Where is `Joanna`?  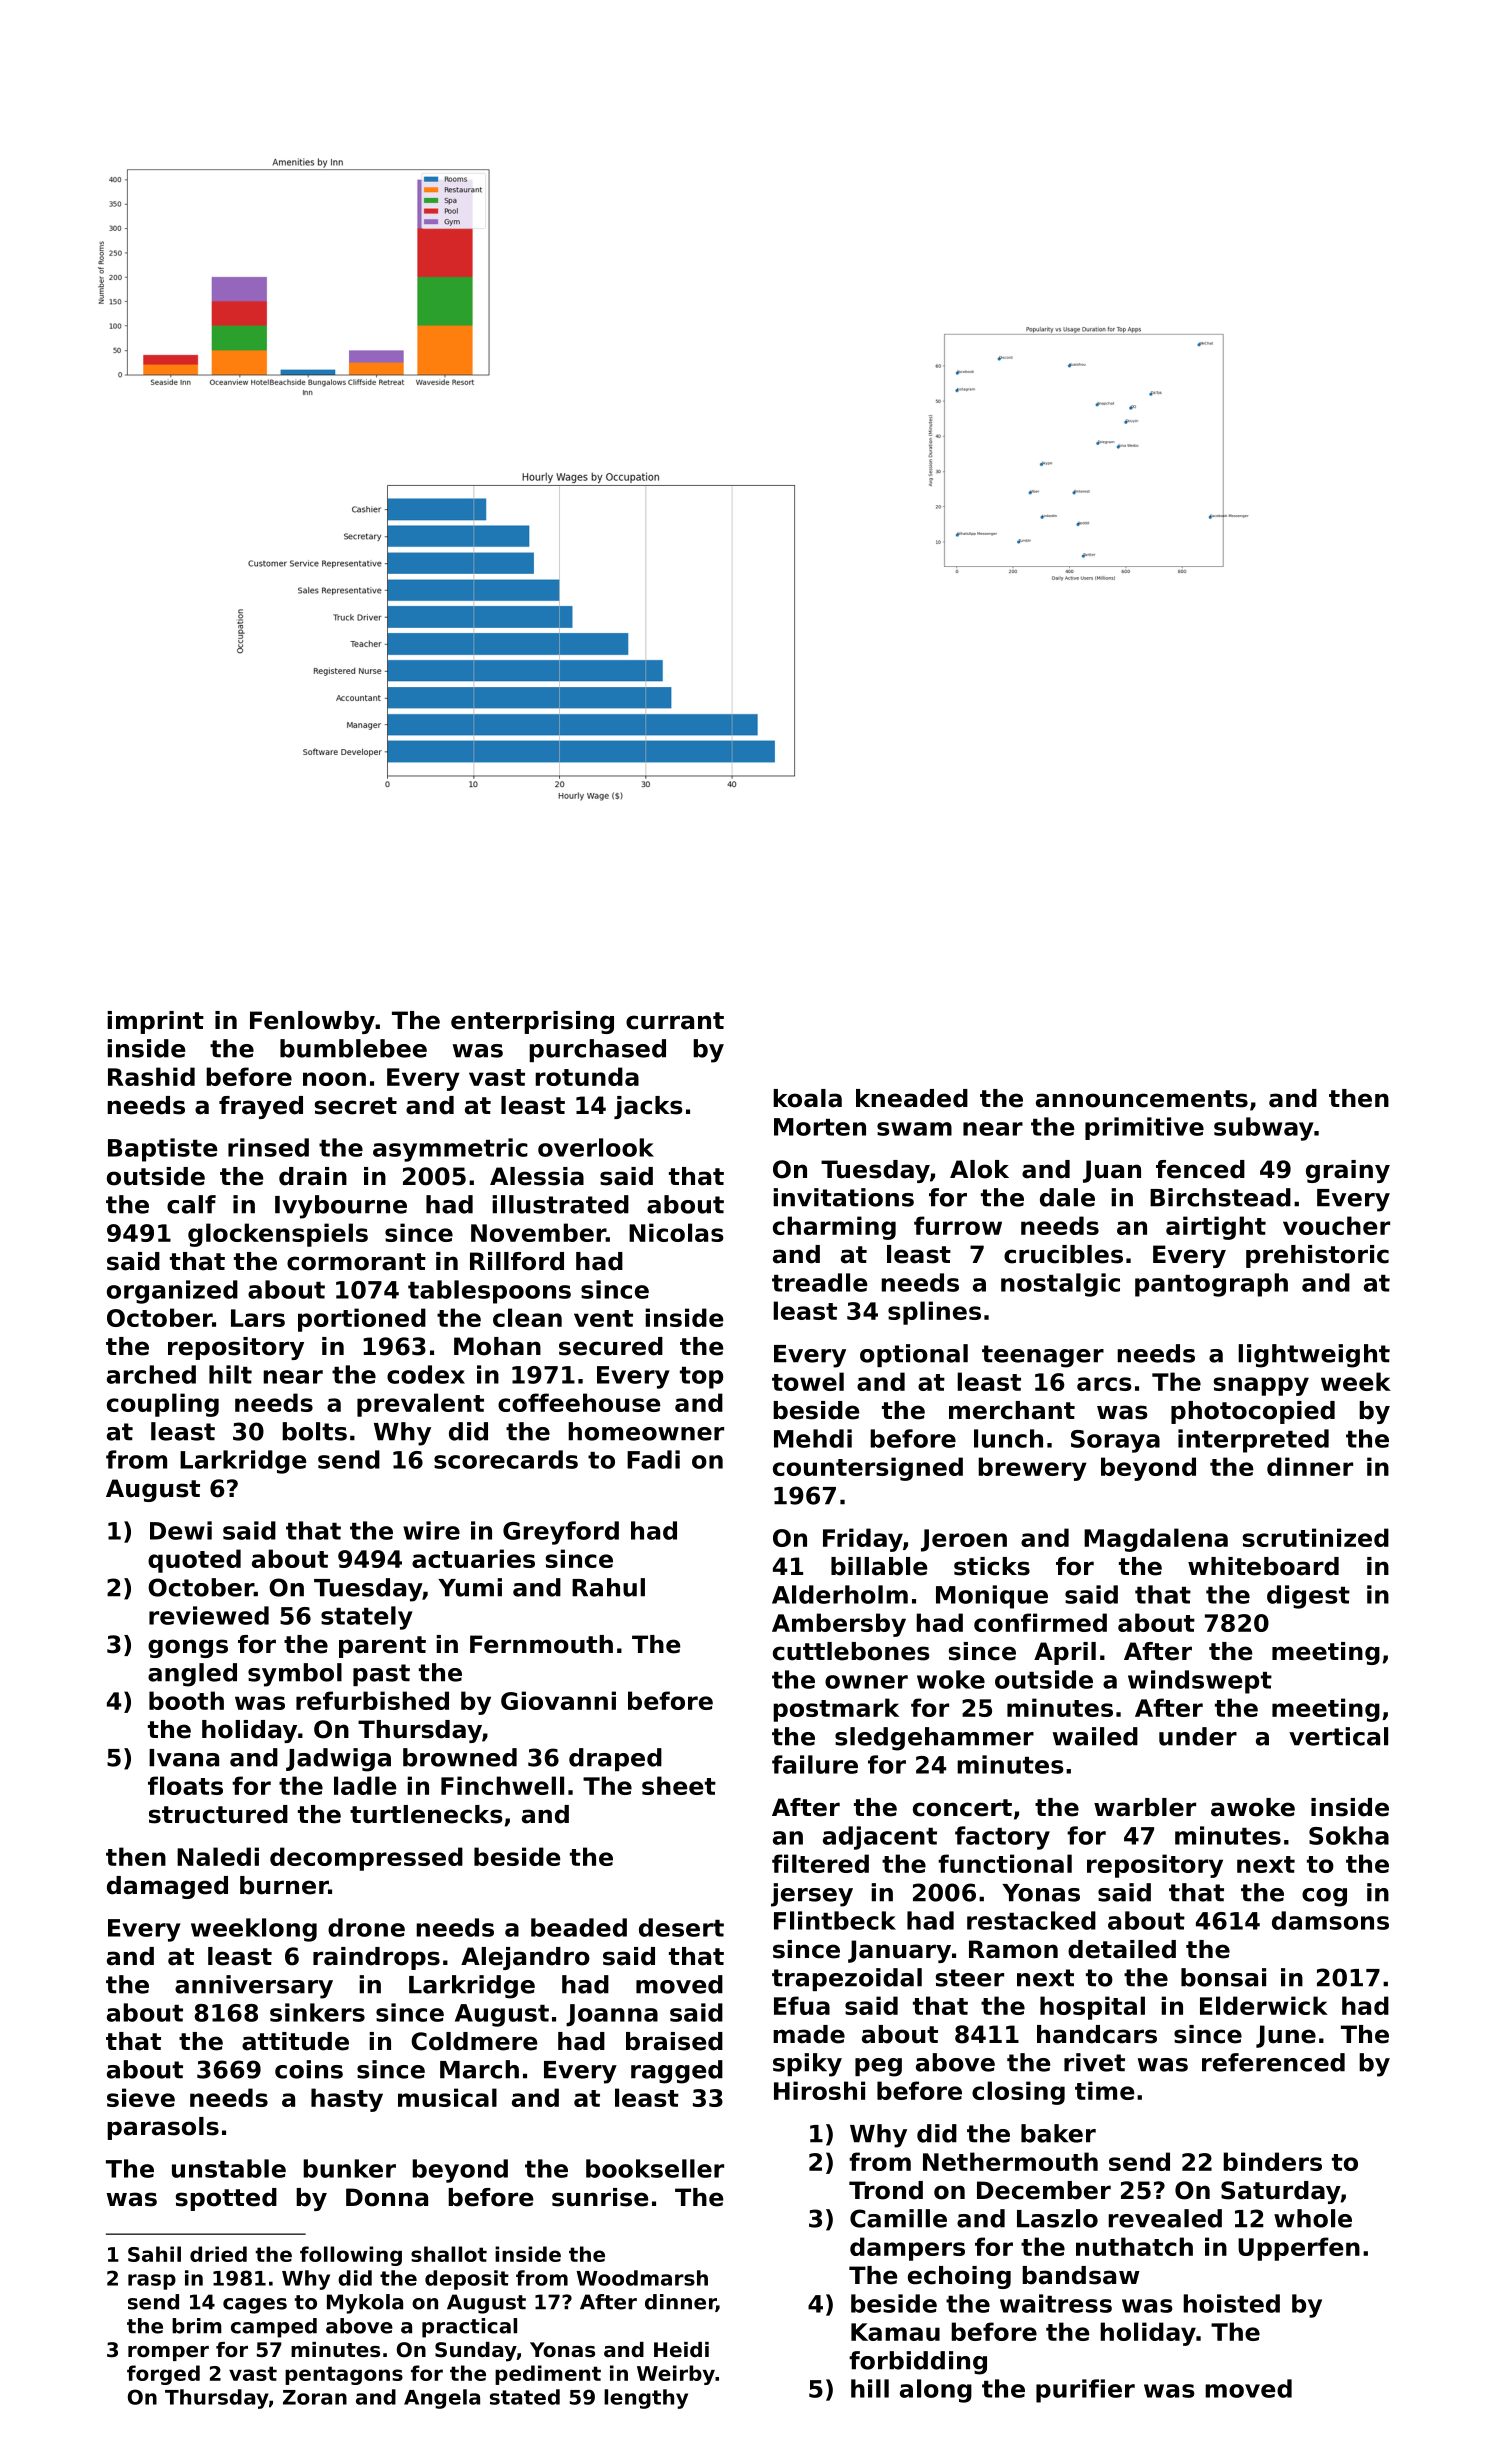 Joanna is located at coordinates (612, 2015).
